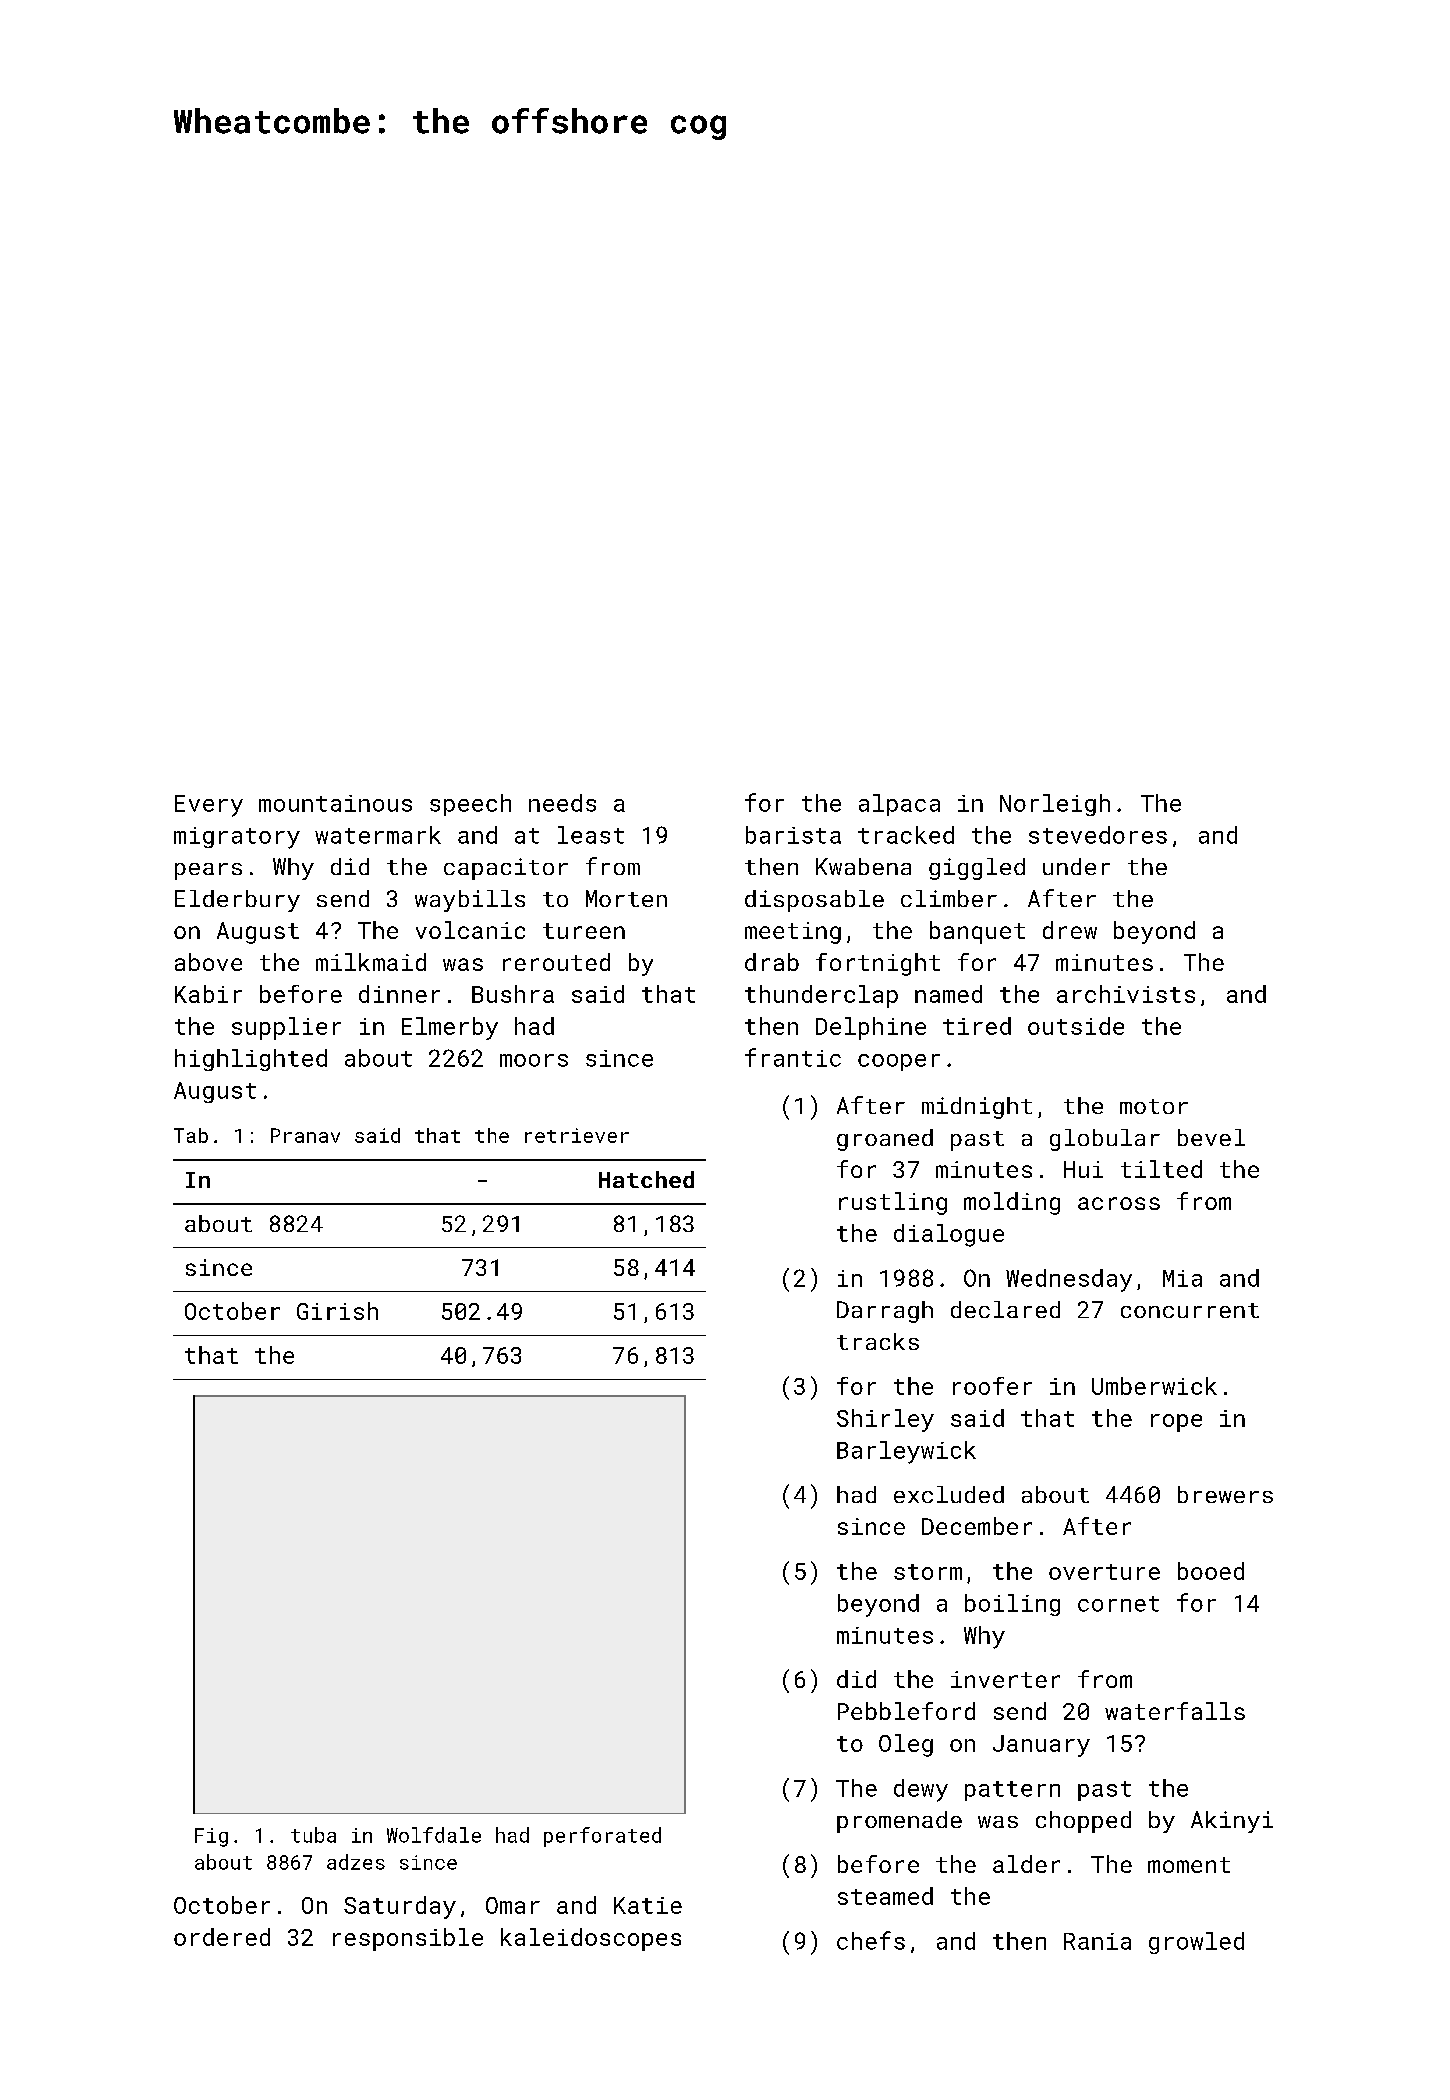 Image resolution: width=1450 pixels, height=2100 pixels. Describe the element at coordinates (906, 1711) in the page. I see `Pebbleford` at that location.
